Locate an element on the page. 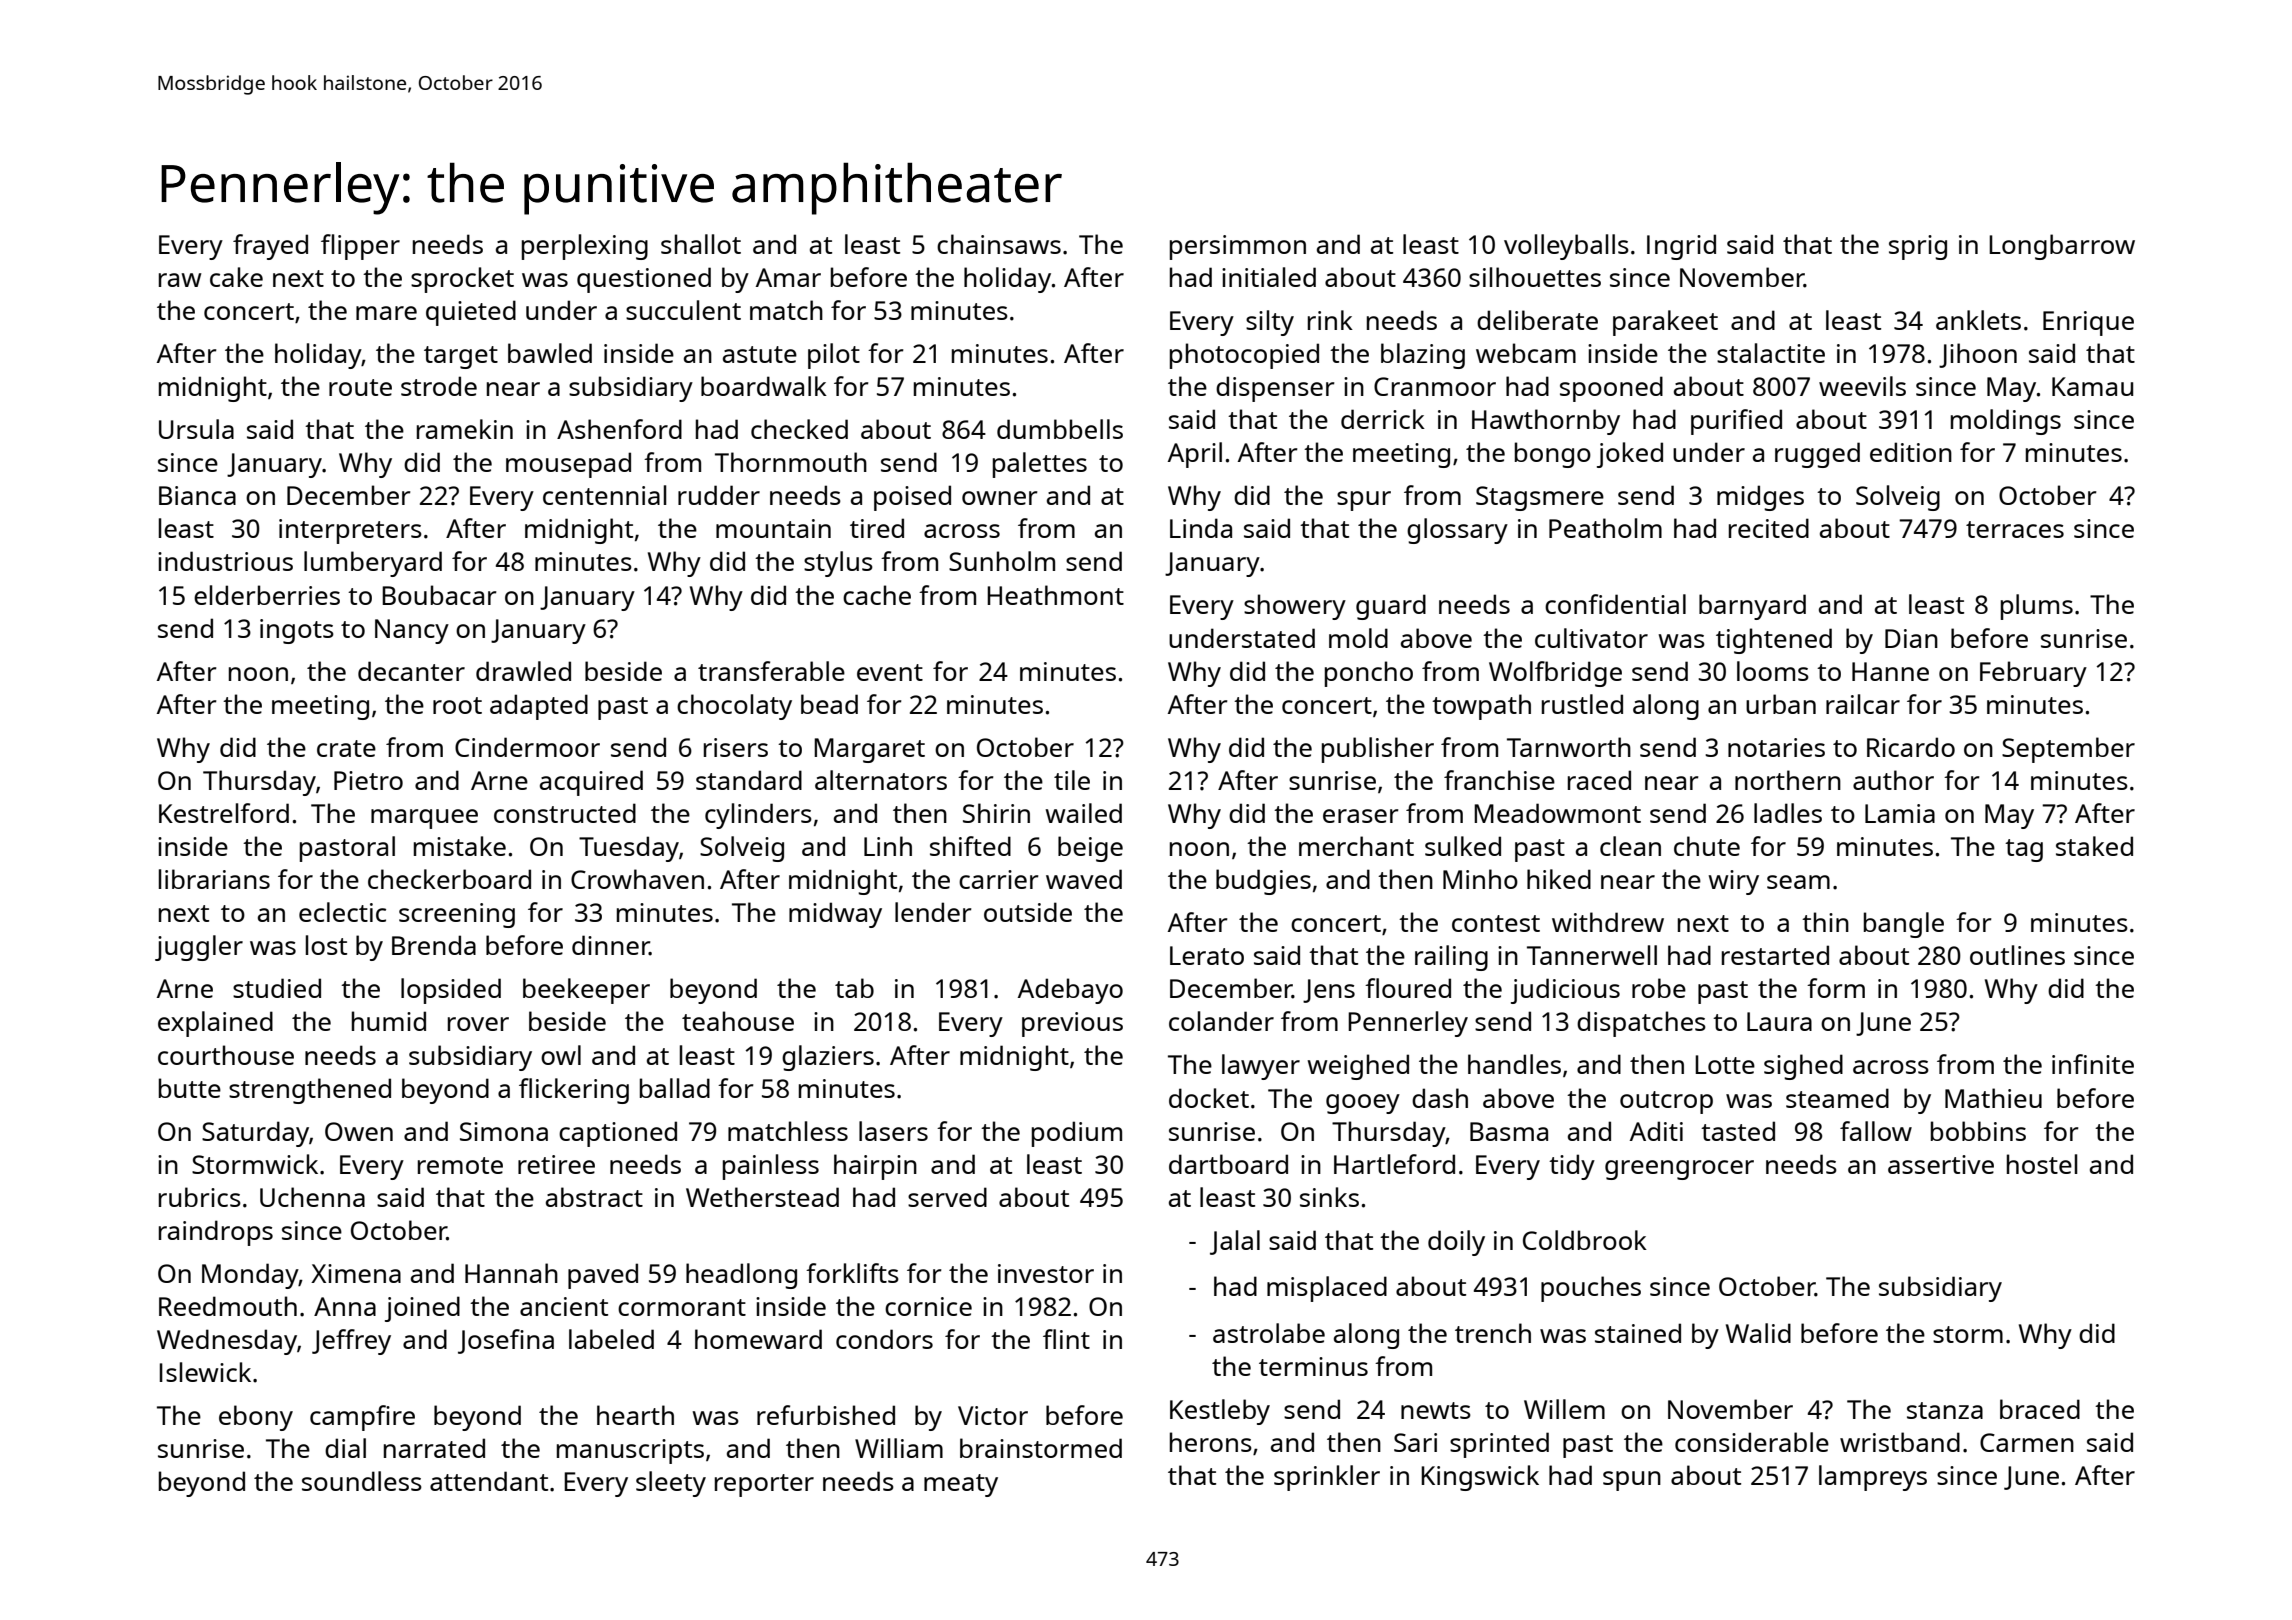 The width and height of the page is (2292, 1620). publisher is located at coordinates (1378, 750).
